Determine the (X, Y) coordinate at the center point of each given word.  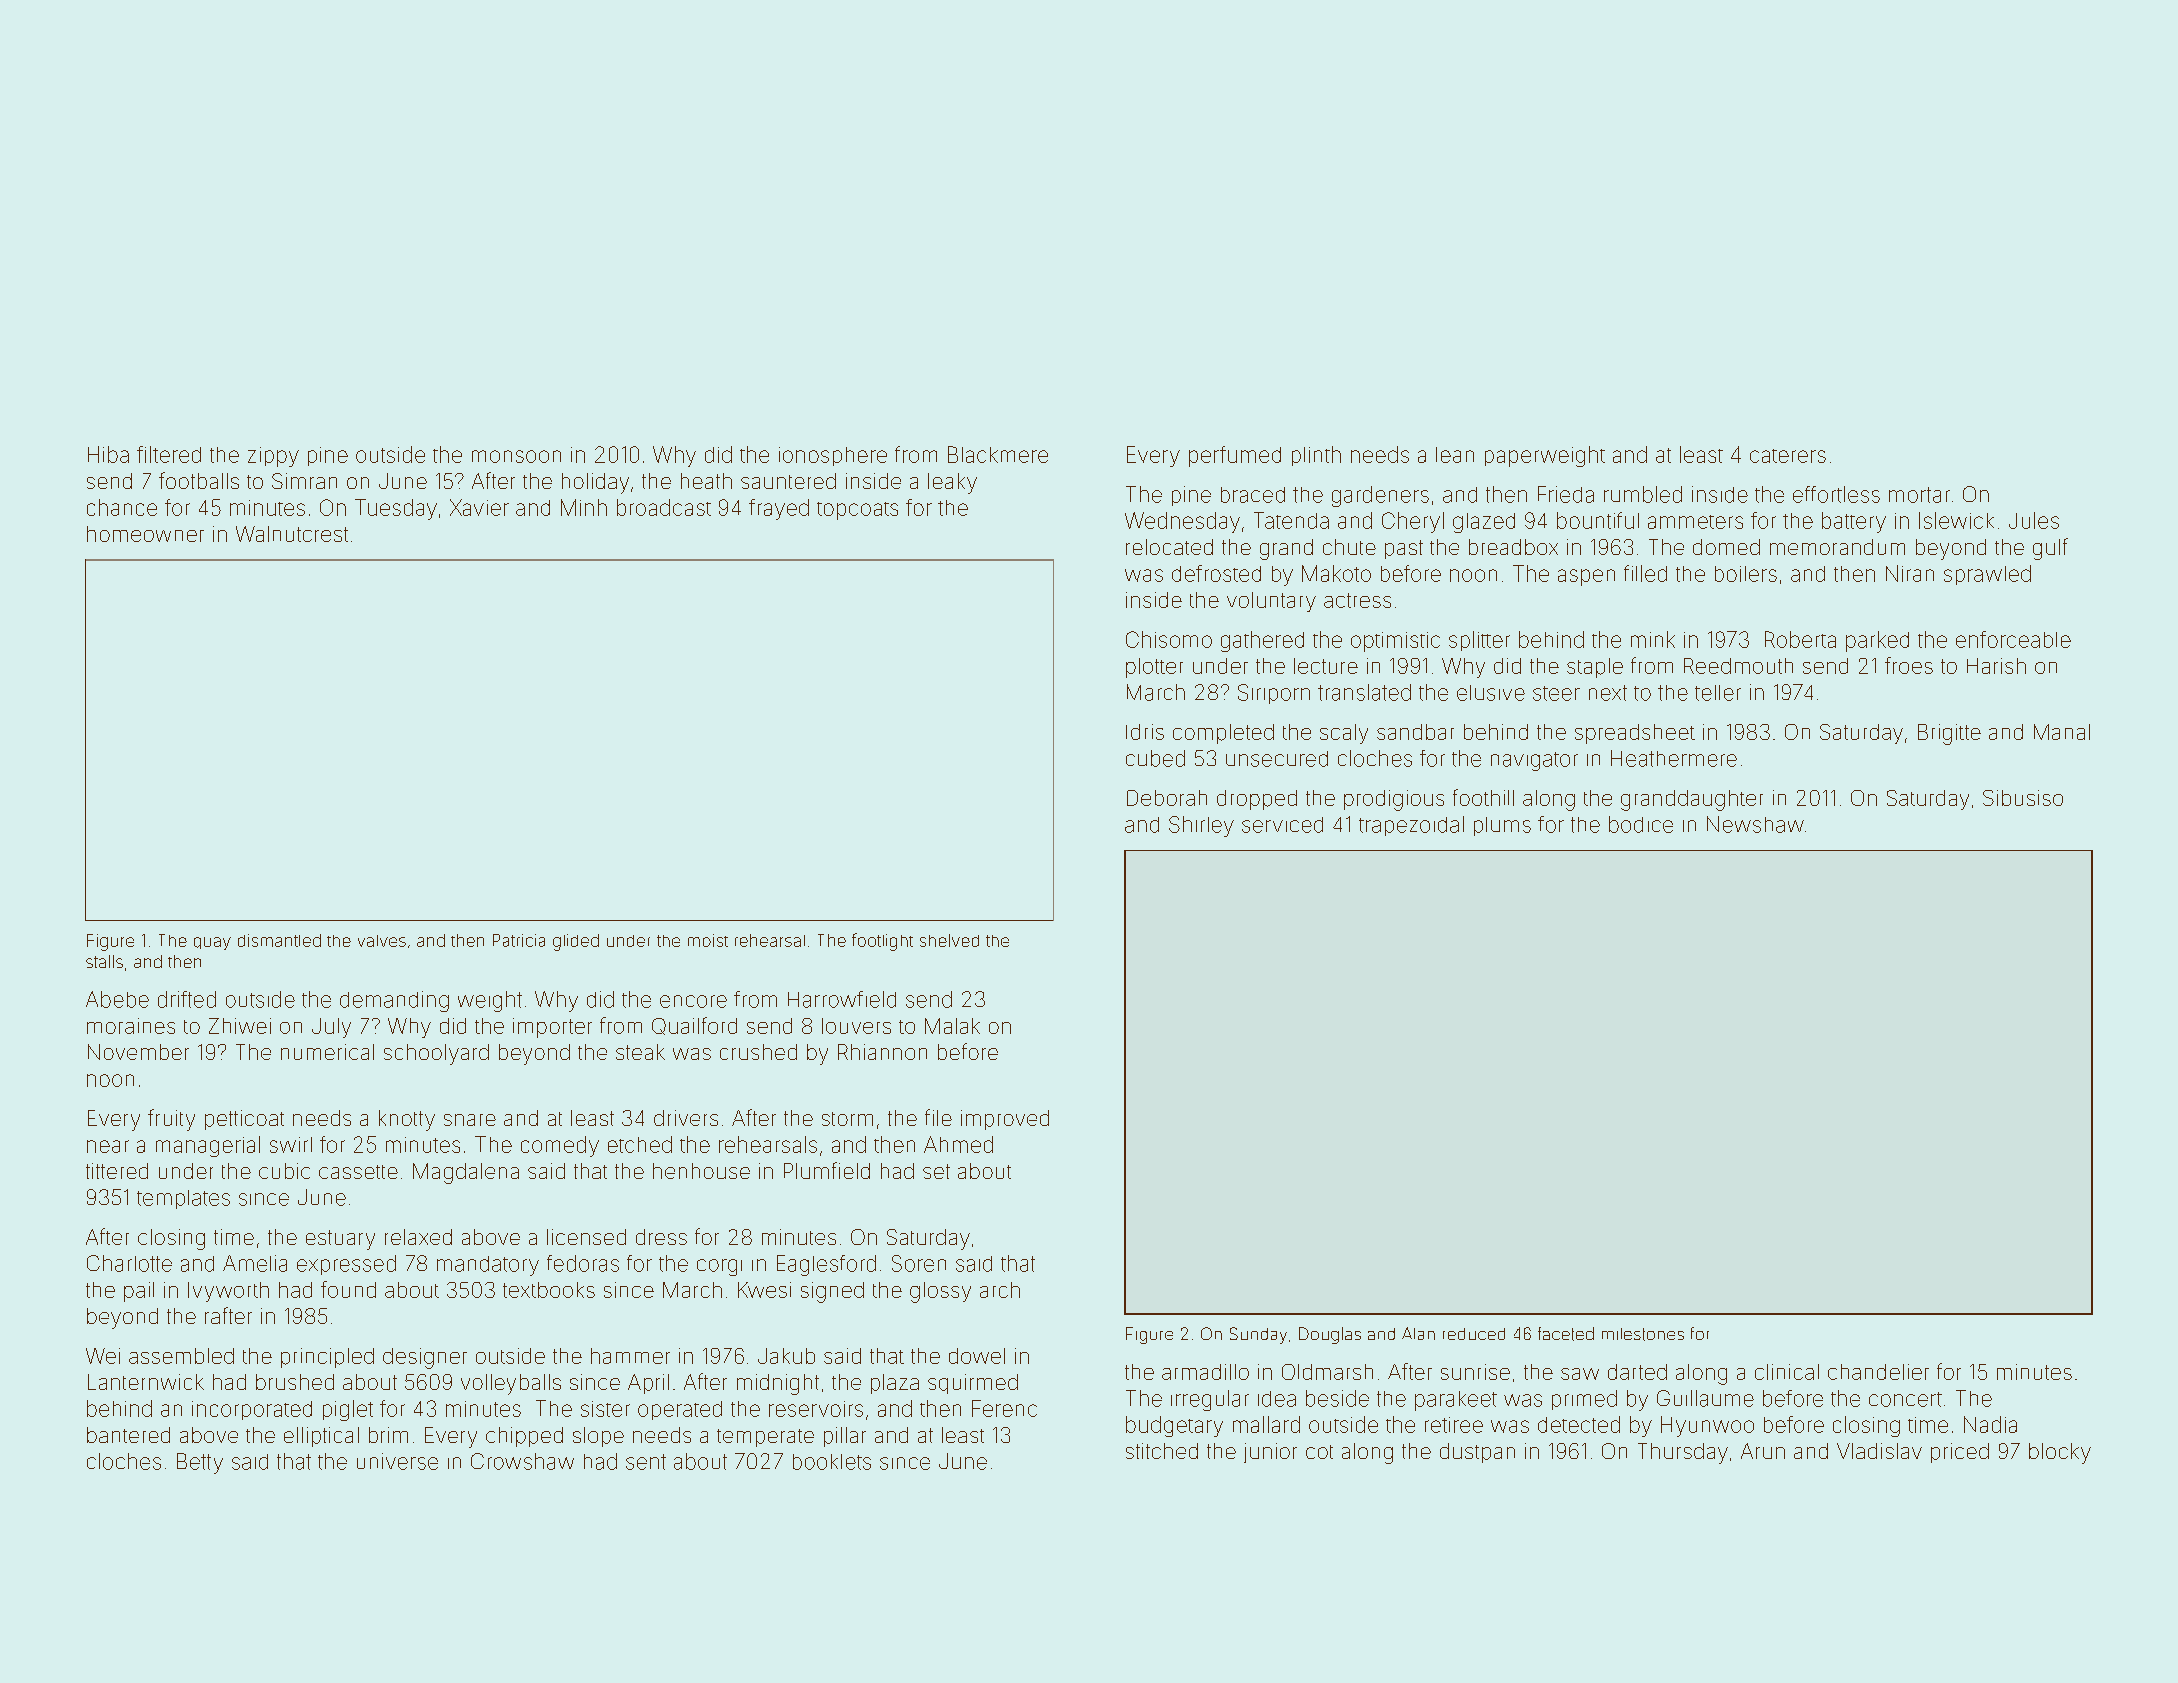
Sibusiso (2023, 798)
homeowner (145, 534)
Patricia (519, 940)
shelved (949, 940)
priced (1960, 1453)
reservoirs (816, 1409)
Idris (1145, 732)
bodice (1641, 824)
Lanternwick (146, 1382)
